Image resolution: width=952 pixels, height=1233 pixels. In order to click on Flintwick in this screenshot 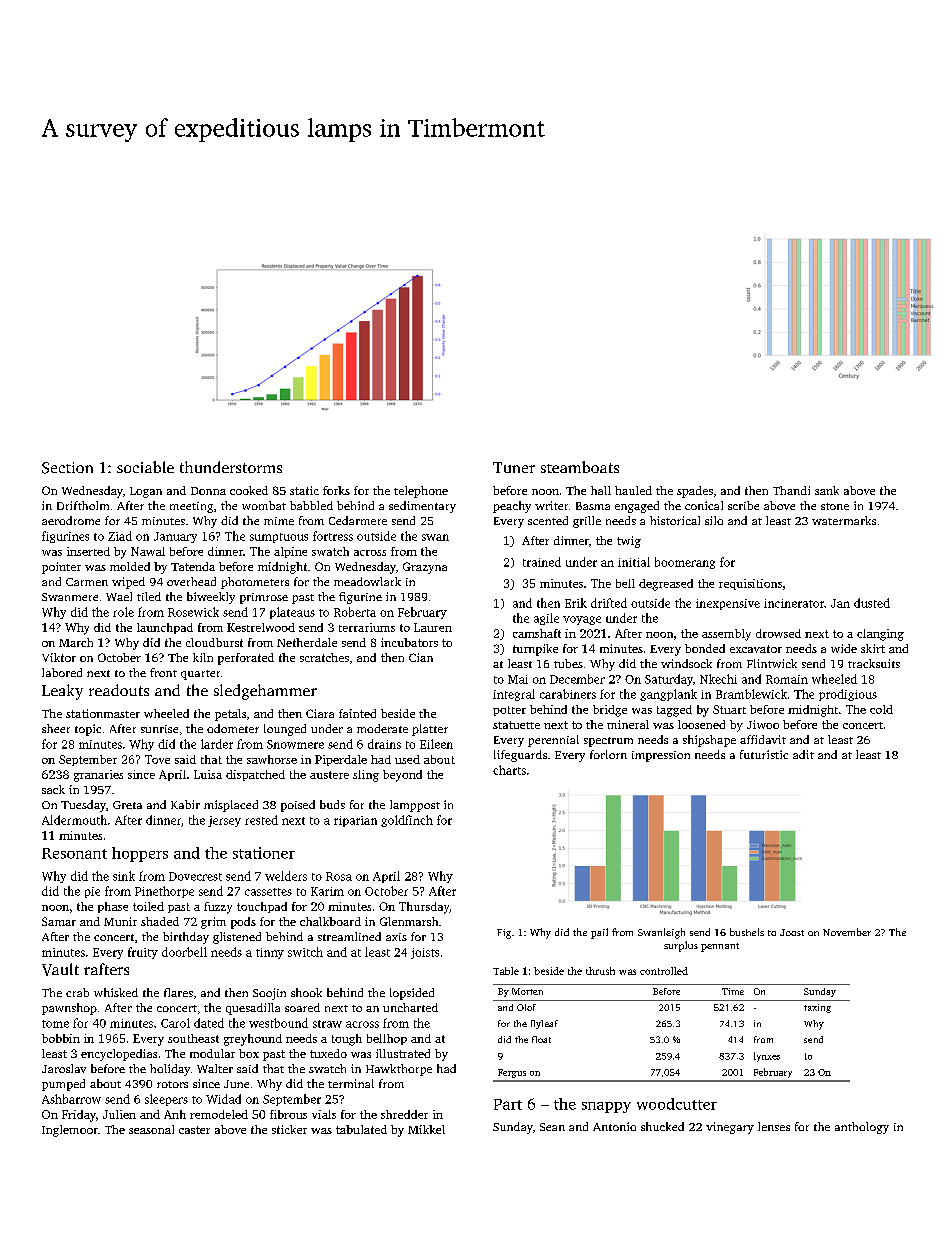, I will do `click(772, 663)`.
